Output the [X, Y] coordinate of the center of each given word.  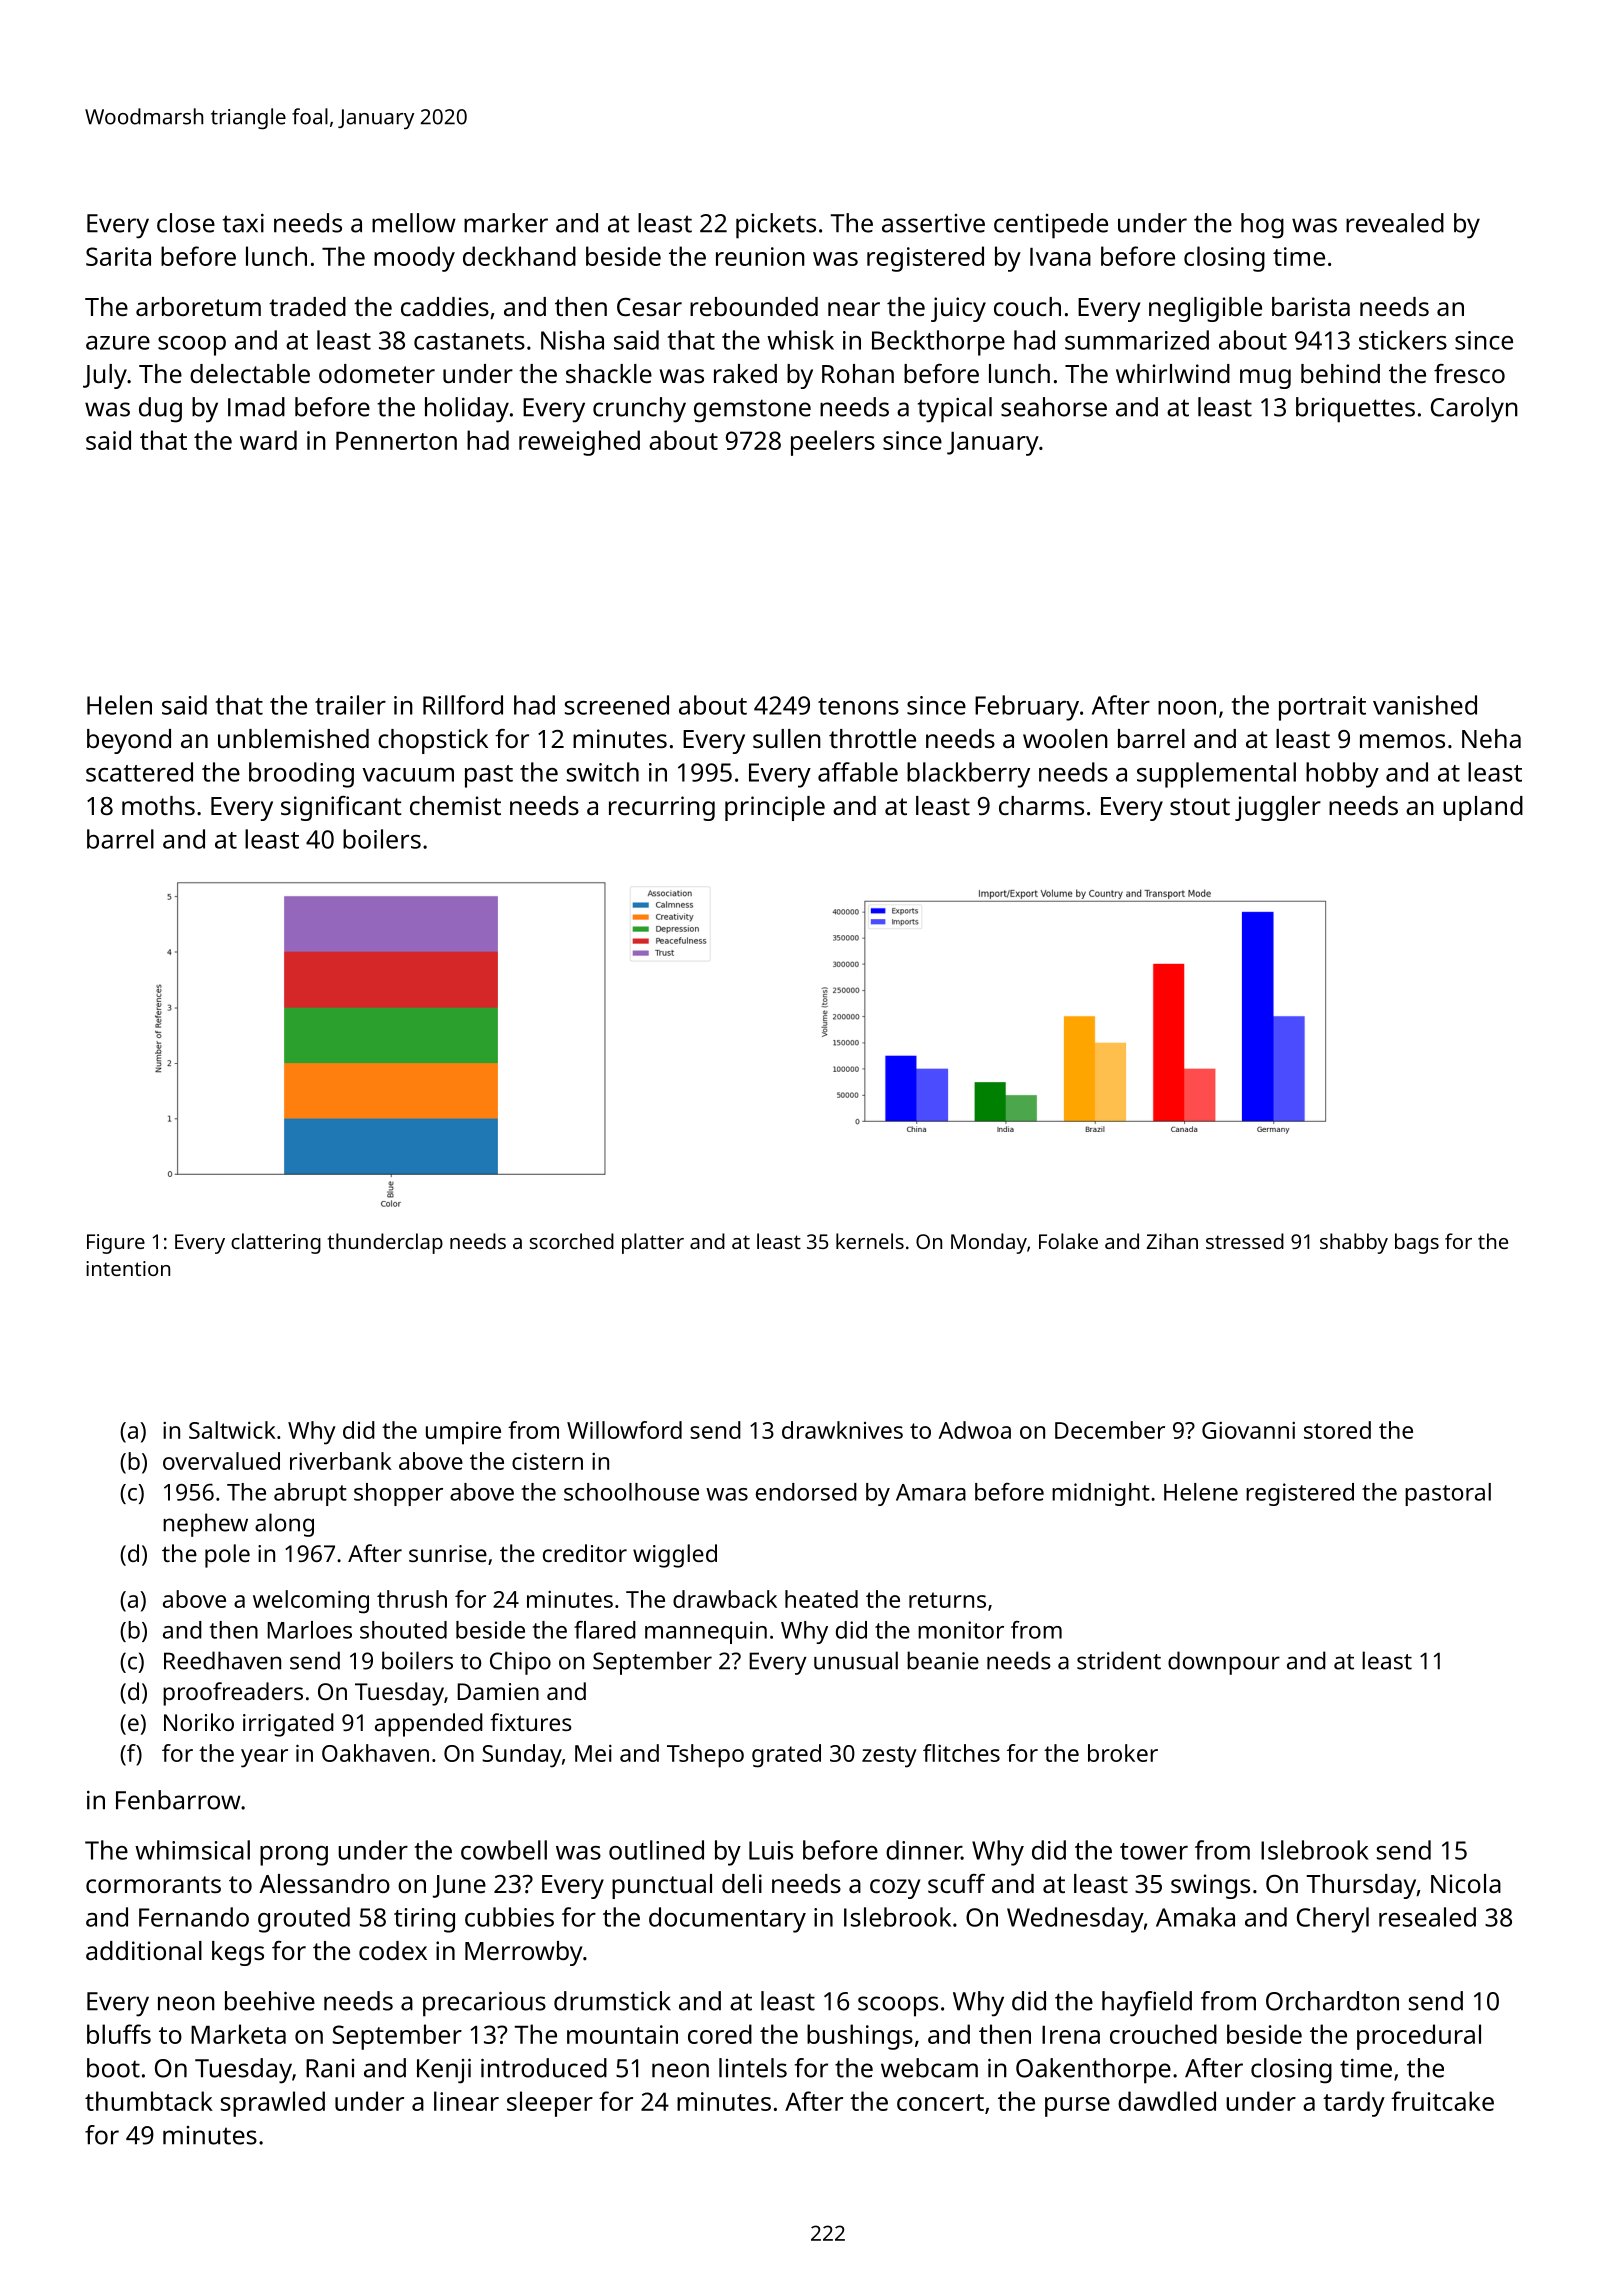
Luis [771, 1850]
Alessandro [324, 1883]
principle [775, 808]
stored [1337, 1430]
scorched [572, 1241]
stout [1200, 806]
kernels [870, 1241]
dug [160, 410]
